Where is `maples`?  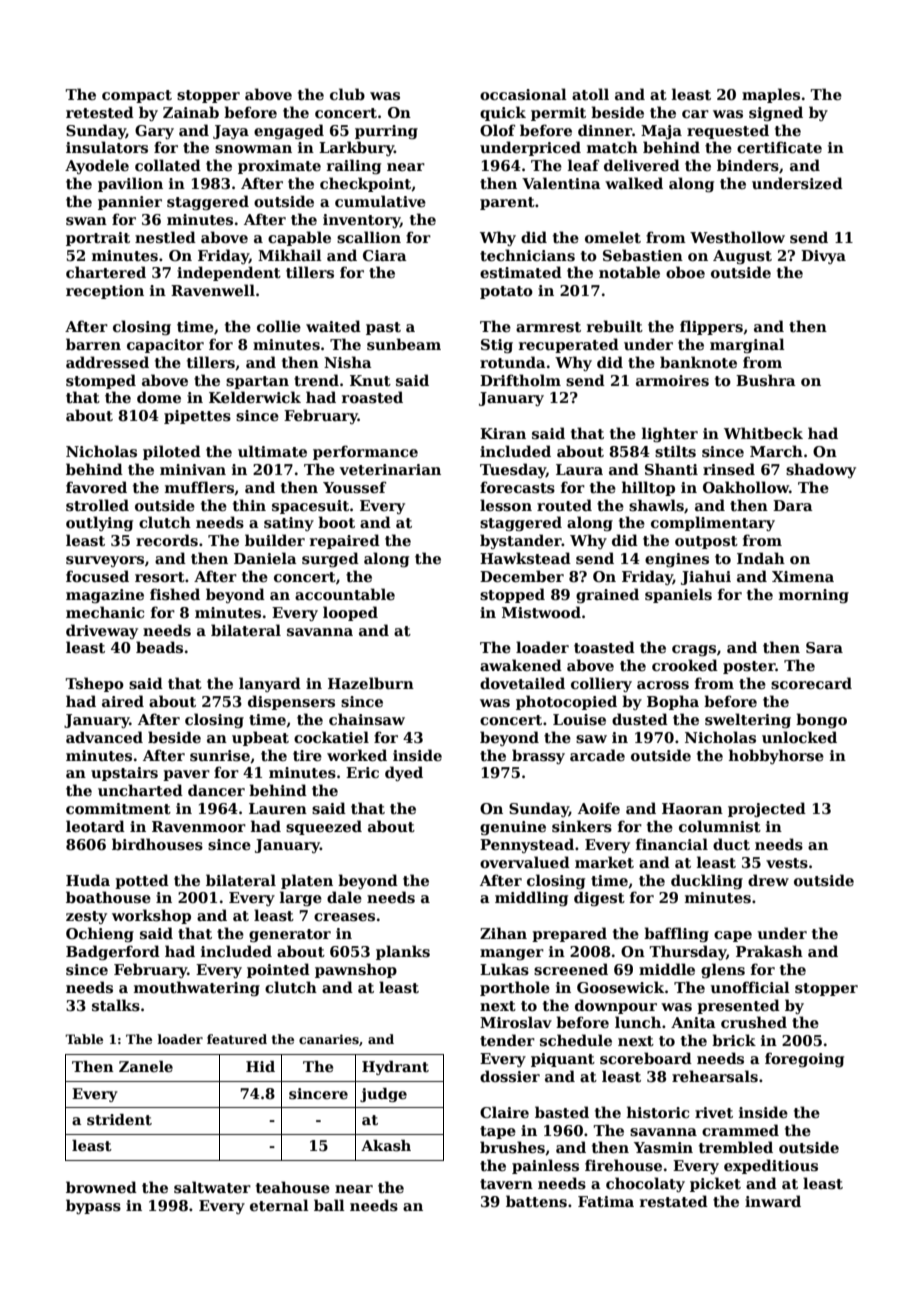 maples is located at coordinates (771, 95).
